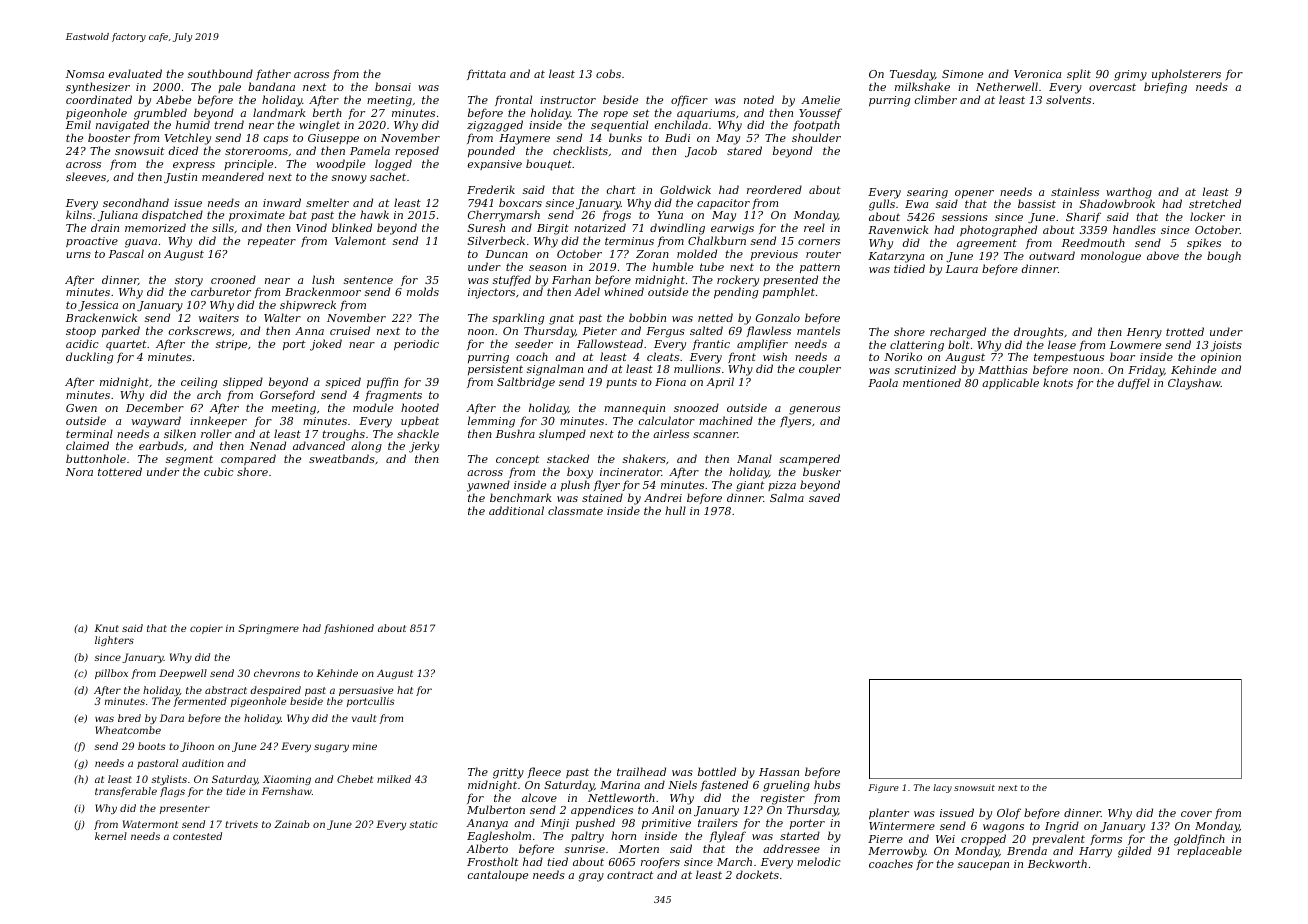 The image size is (1308, 924). What do you see at coordinates (492, 861) in the image?
I see `Frostholt` at bounding box center [492, 861].
